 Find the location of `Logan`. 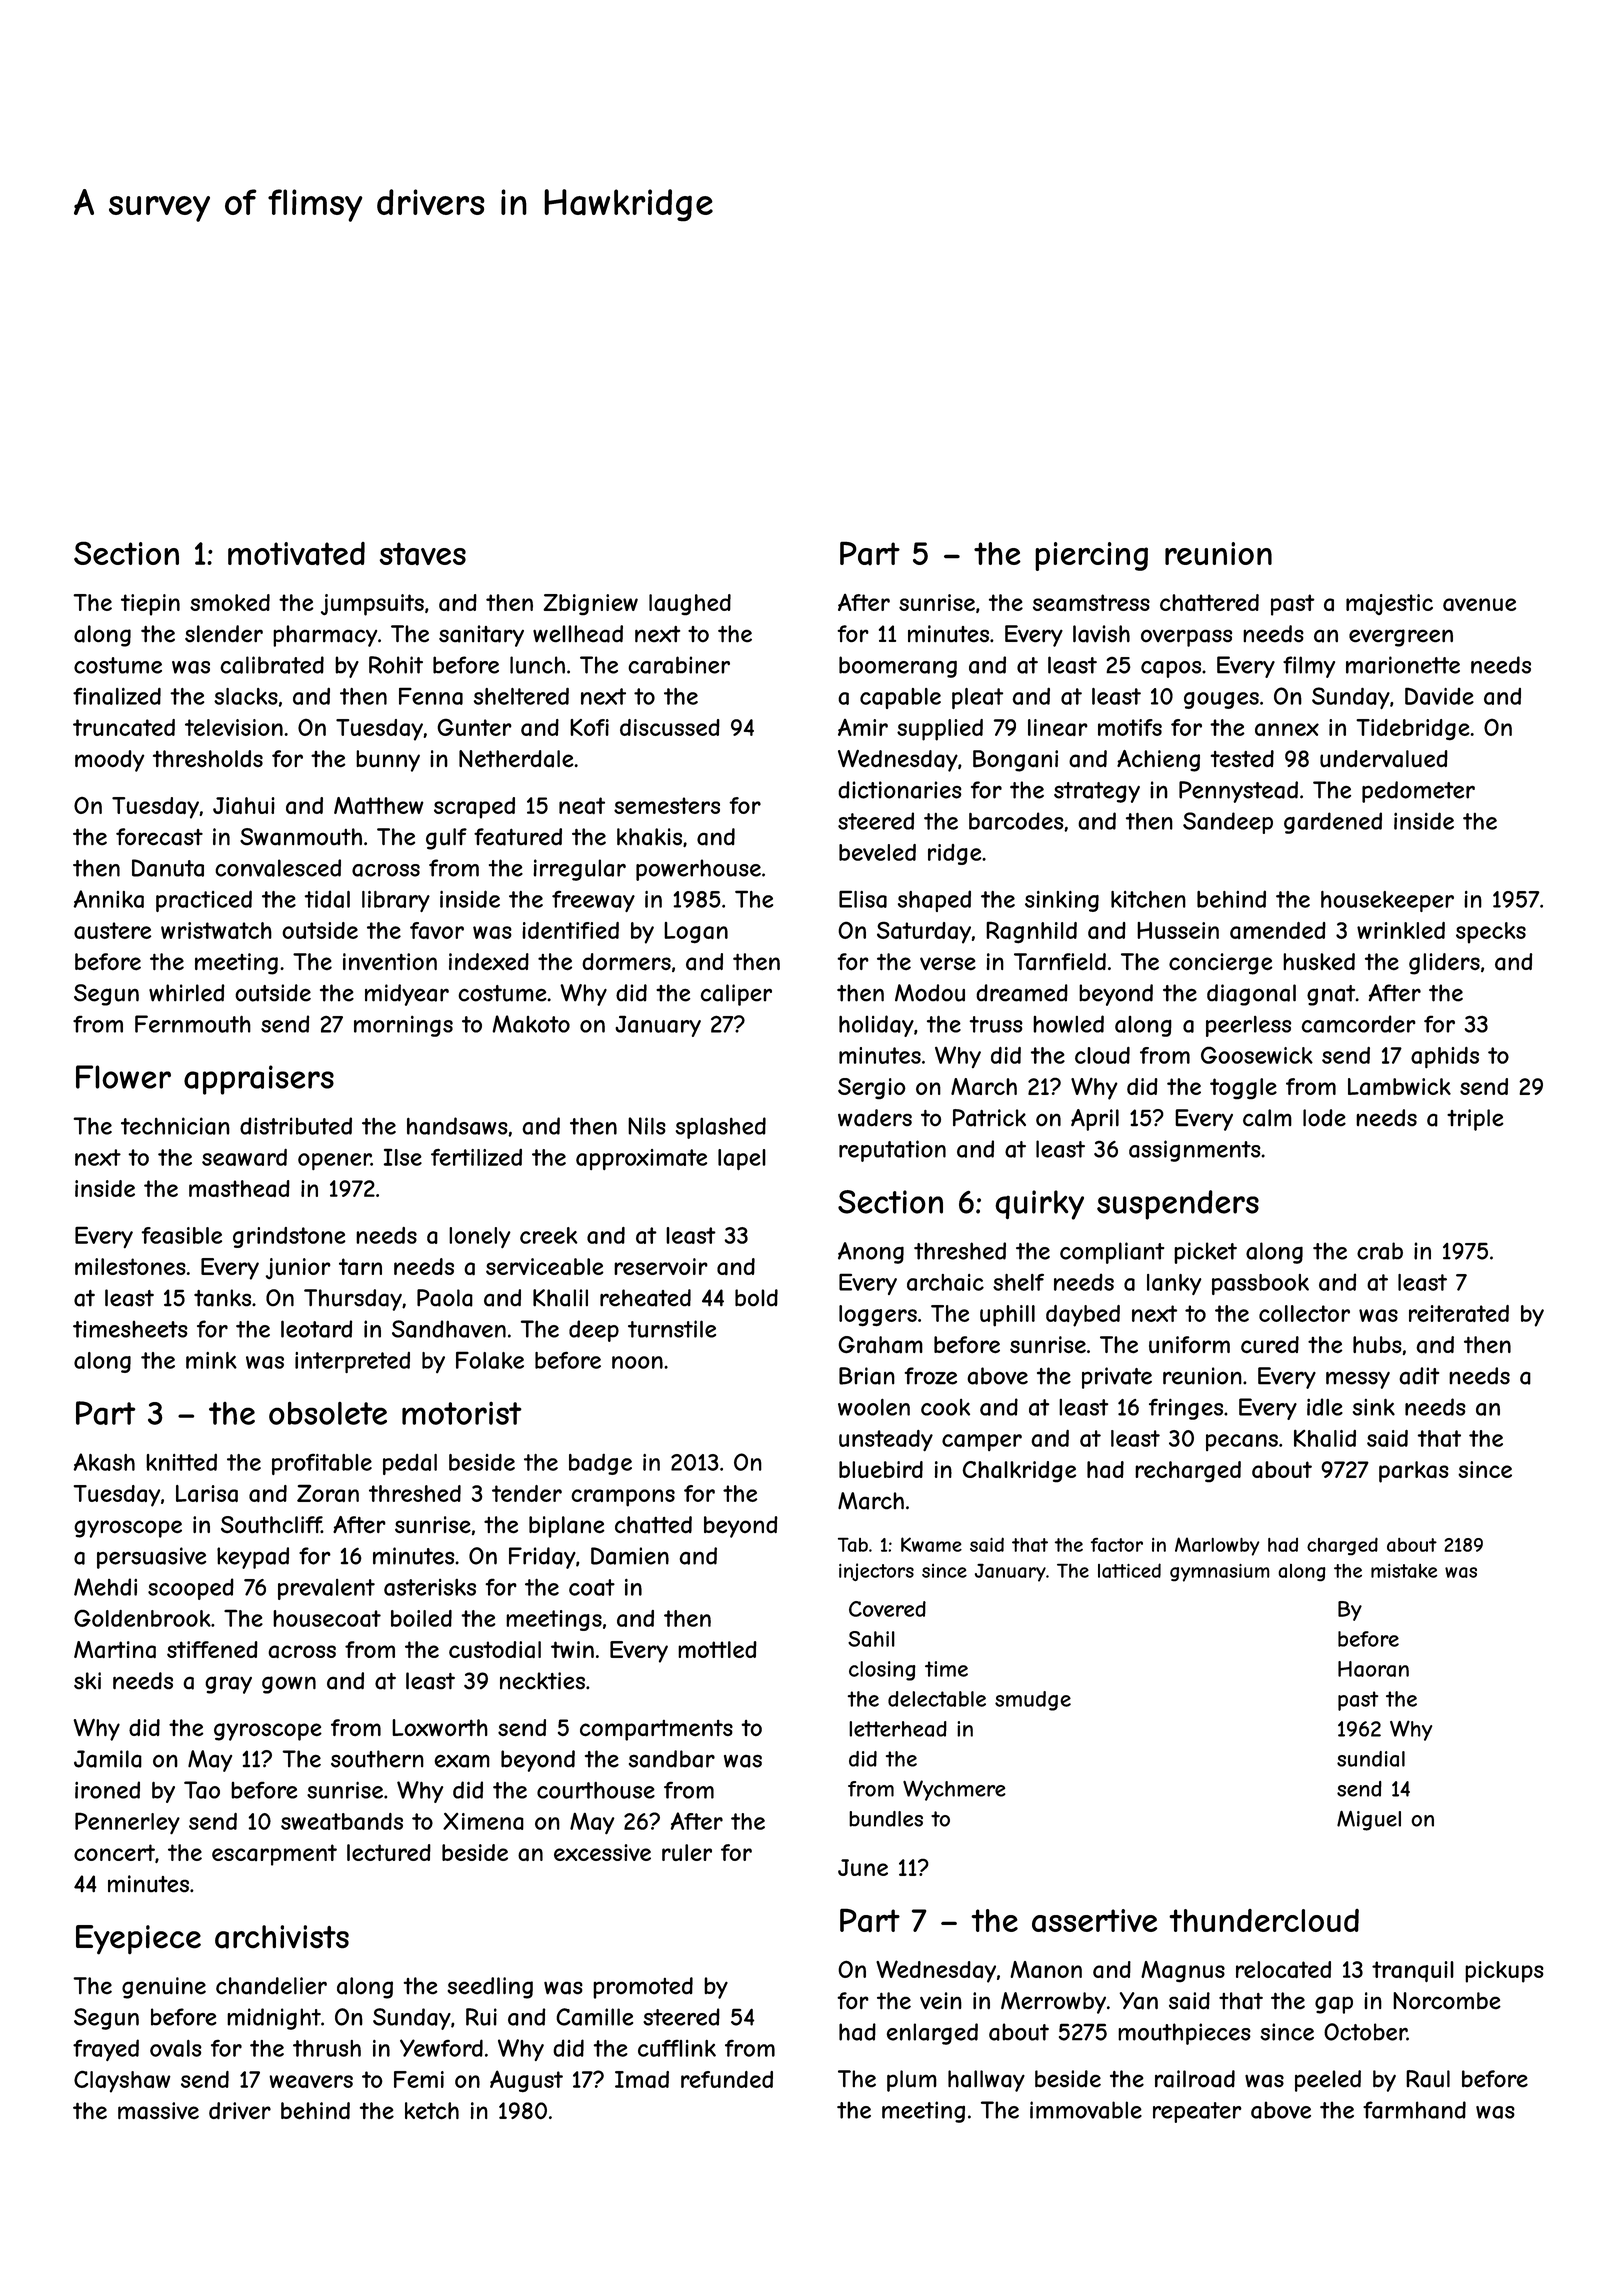

Logan is located at coordinates (696, 933).
